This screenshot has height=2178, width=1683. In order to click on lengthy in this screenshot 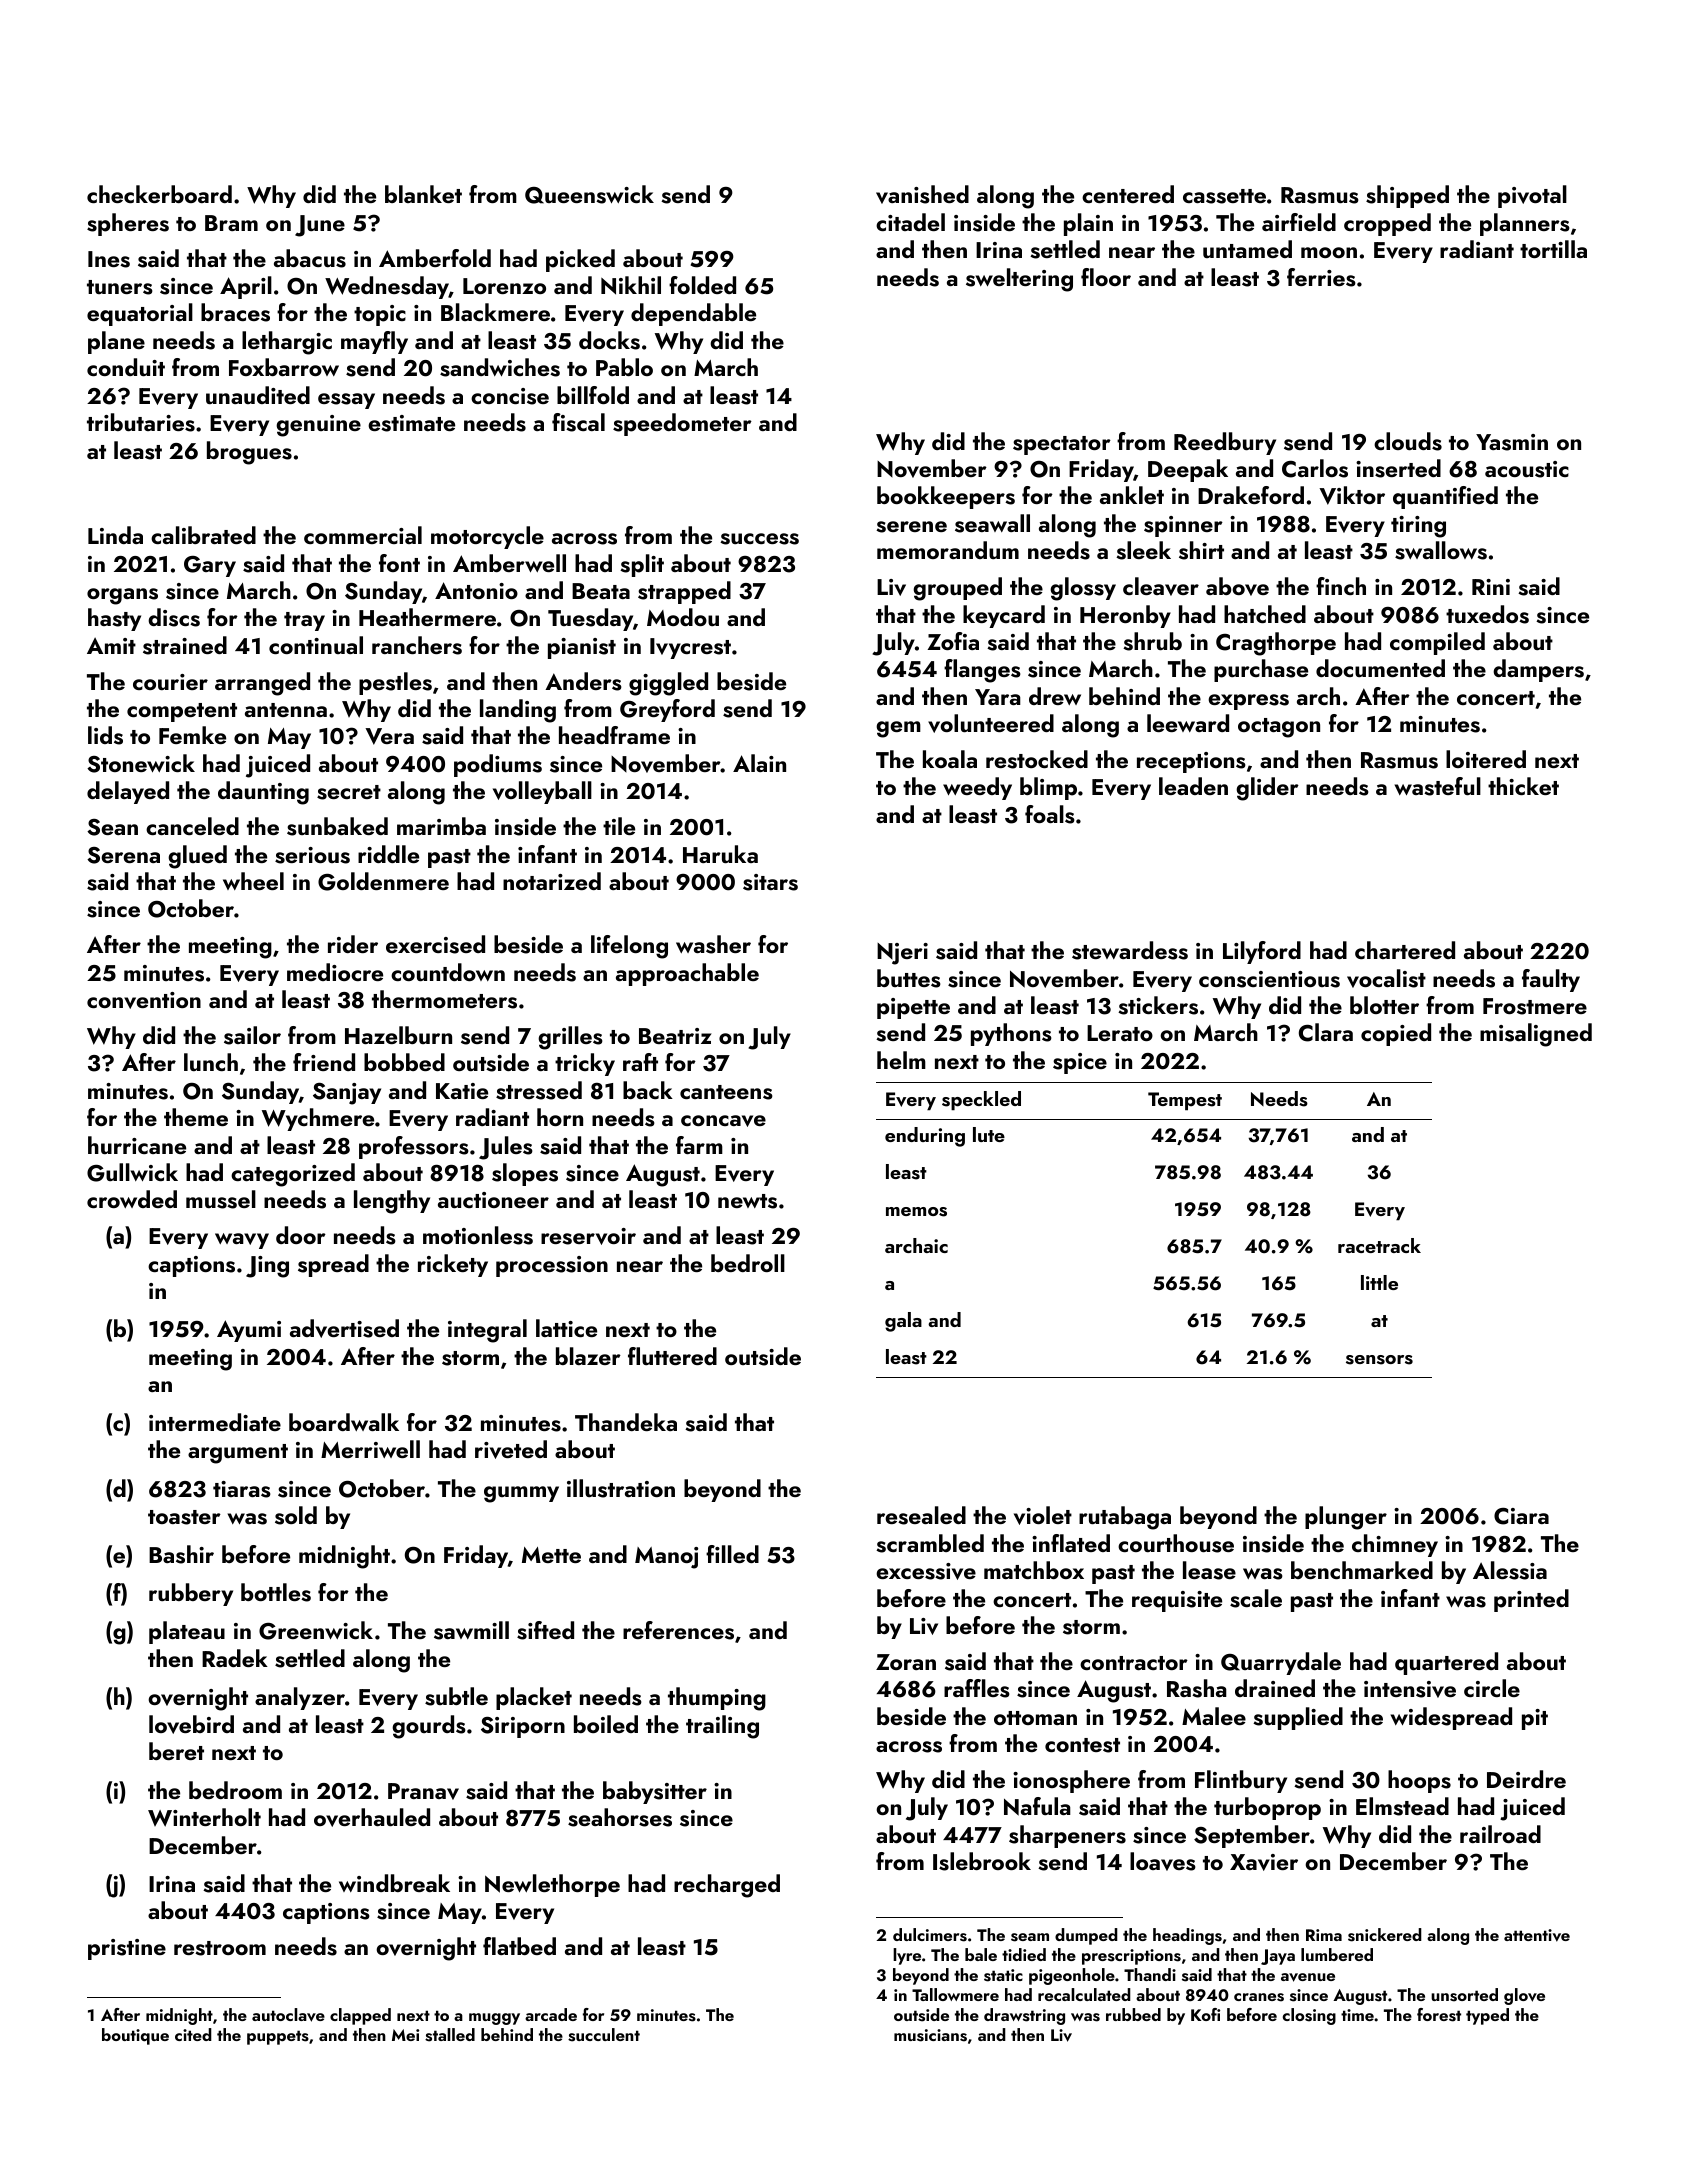, I will do `click(392, 1202)`.
